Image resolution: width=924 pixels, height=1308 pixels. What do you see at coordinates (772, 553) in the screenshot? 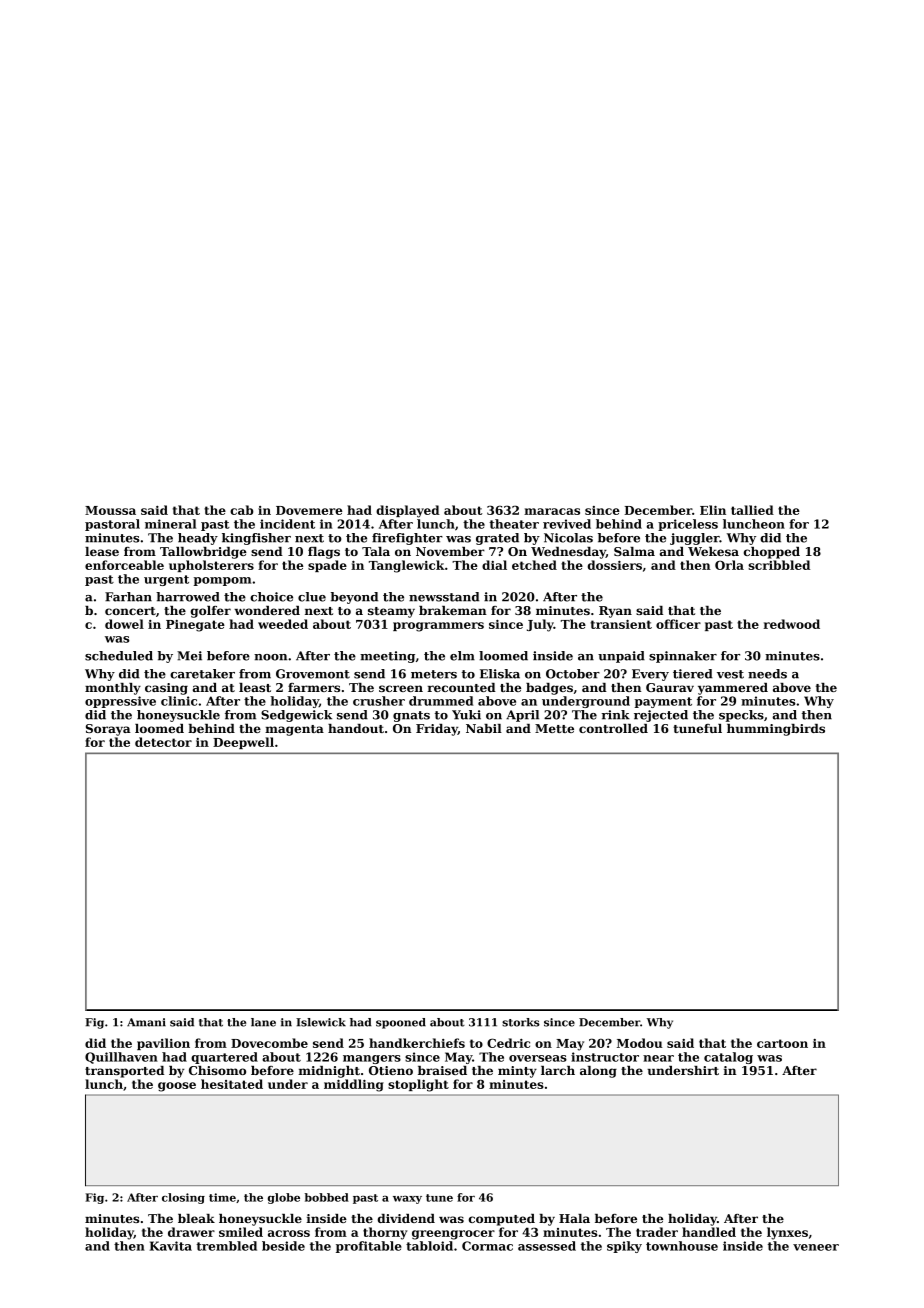
I see `chopped` at bounding box center [772, 553].
